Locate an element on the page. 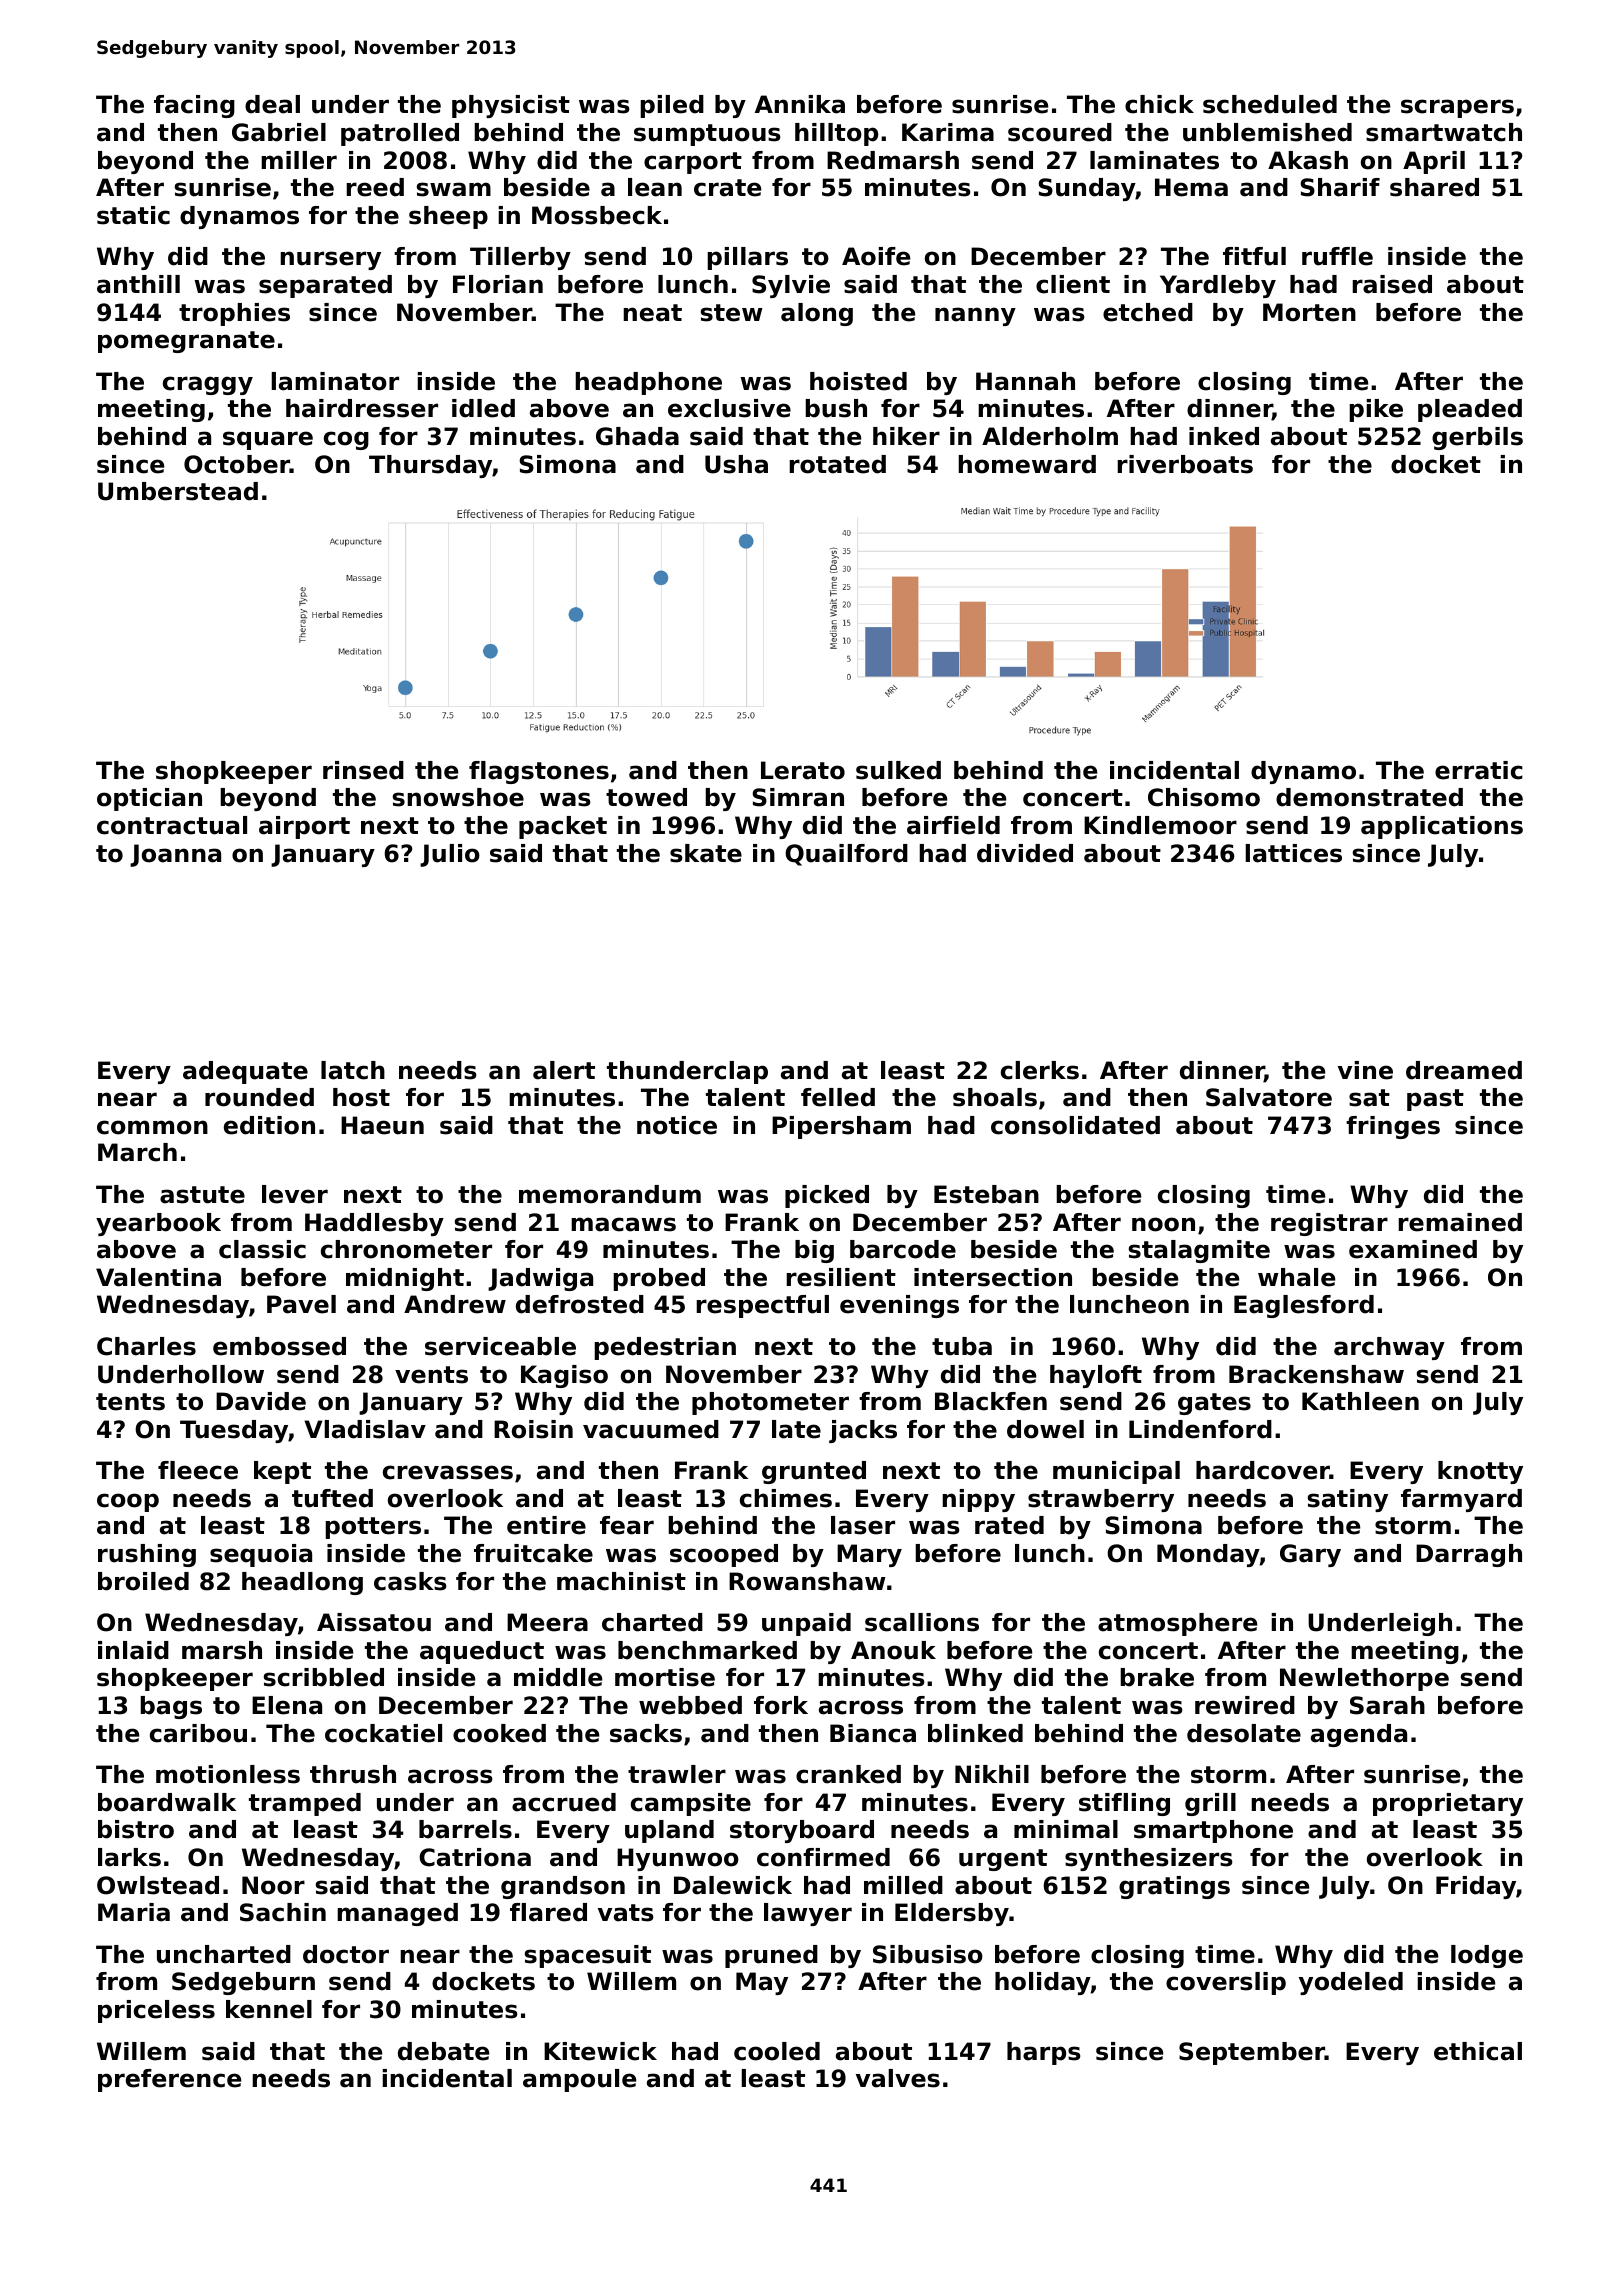  carport is located at coordinates (693, 163).
